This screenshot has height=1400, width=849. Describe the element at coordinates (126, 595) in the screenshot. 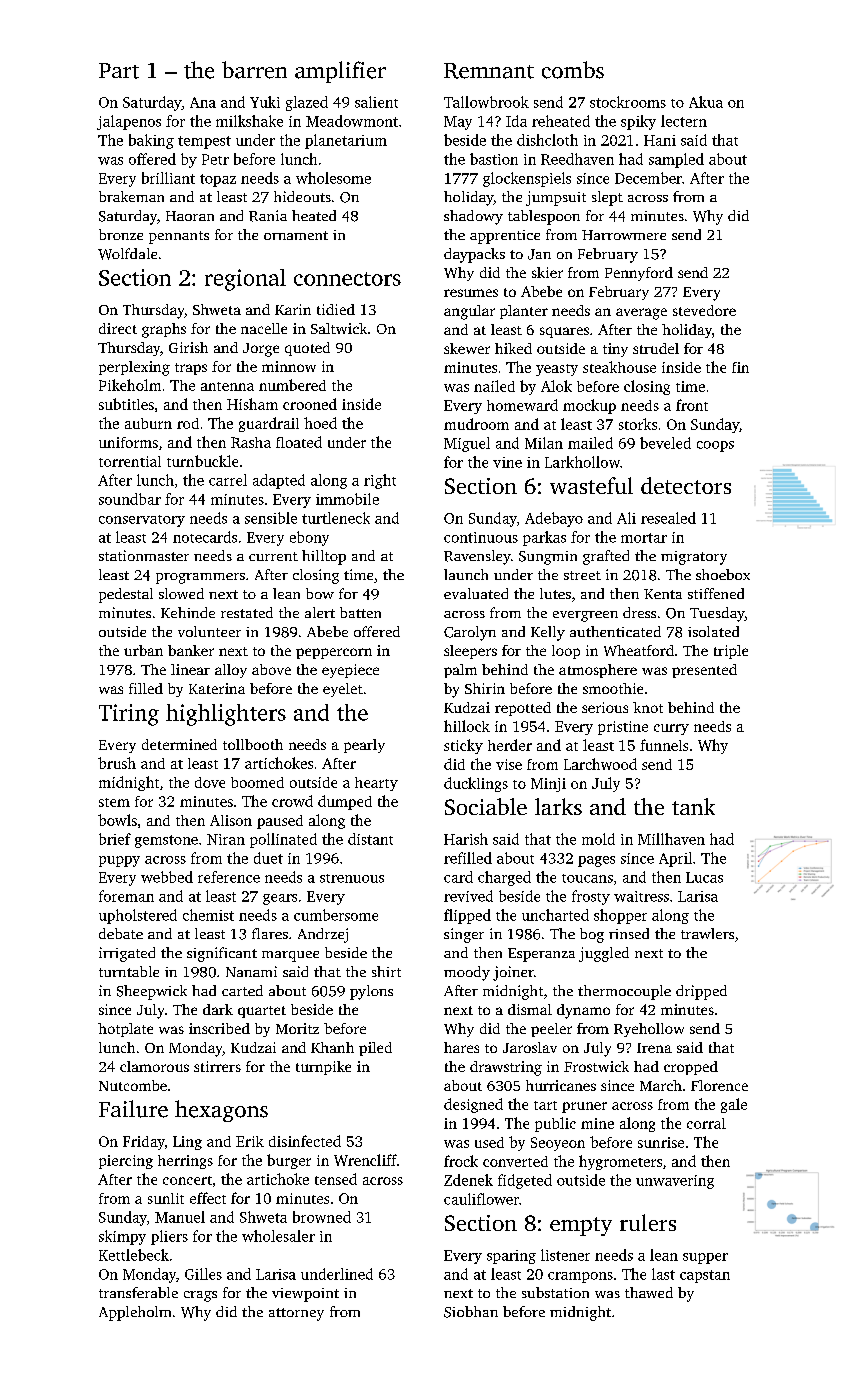

I see `pedestal` at that location.
